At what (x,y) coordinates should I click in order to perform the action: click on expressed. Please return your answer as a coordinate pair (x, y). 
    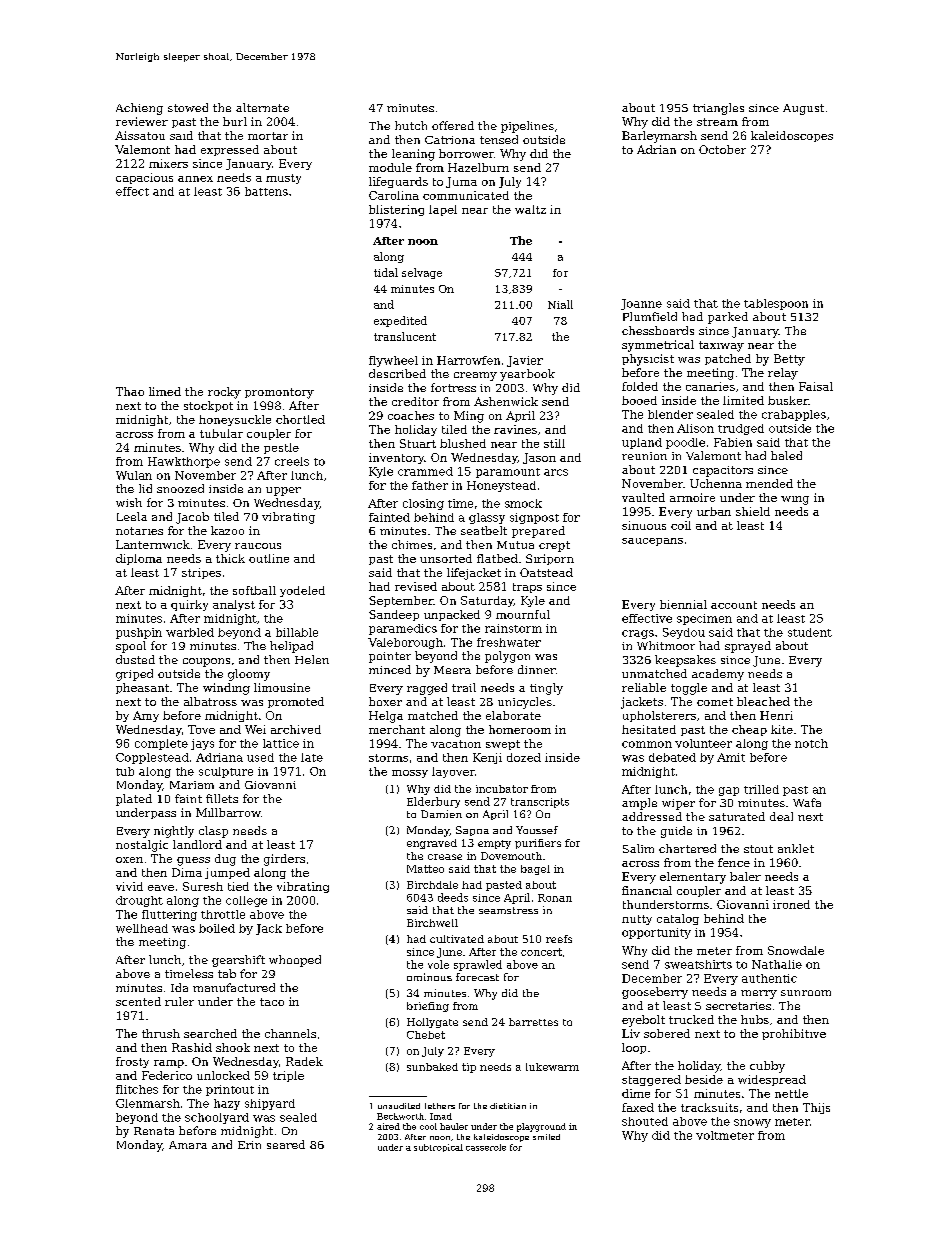
    Looking at the image, I should click on (230, 150).
